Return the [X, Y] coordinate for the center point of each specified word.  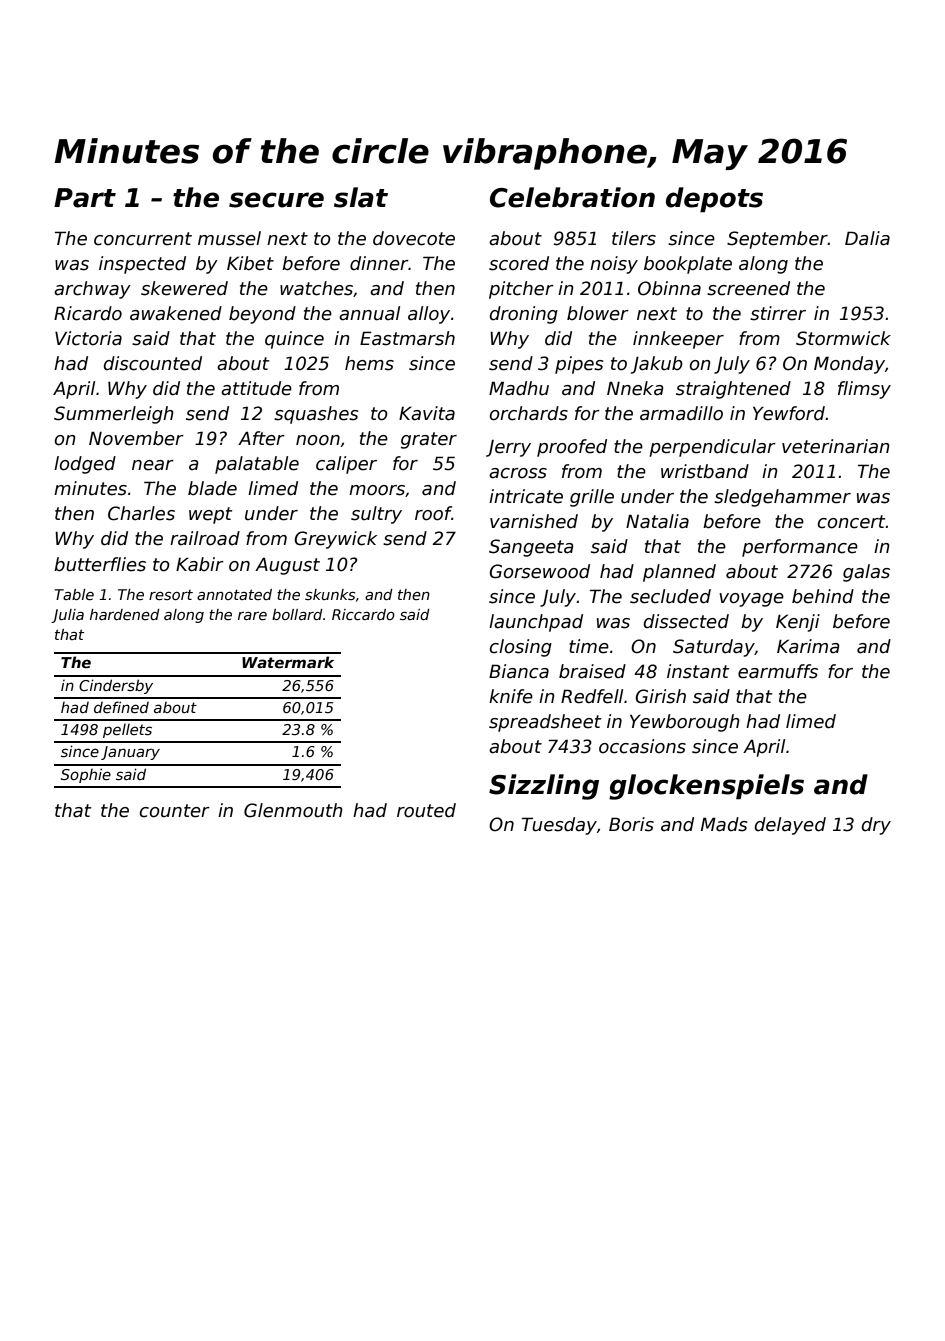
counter [175, 811]
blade [212, 488]
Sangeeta [531, 548]
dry [876, 826]
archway [92, 290]
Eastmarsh [407, 338]
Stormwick [843, 338]
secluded [670, 596]
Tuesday [559, 826]
